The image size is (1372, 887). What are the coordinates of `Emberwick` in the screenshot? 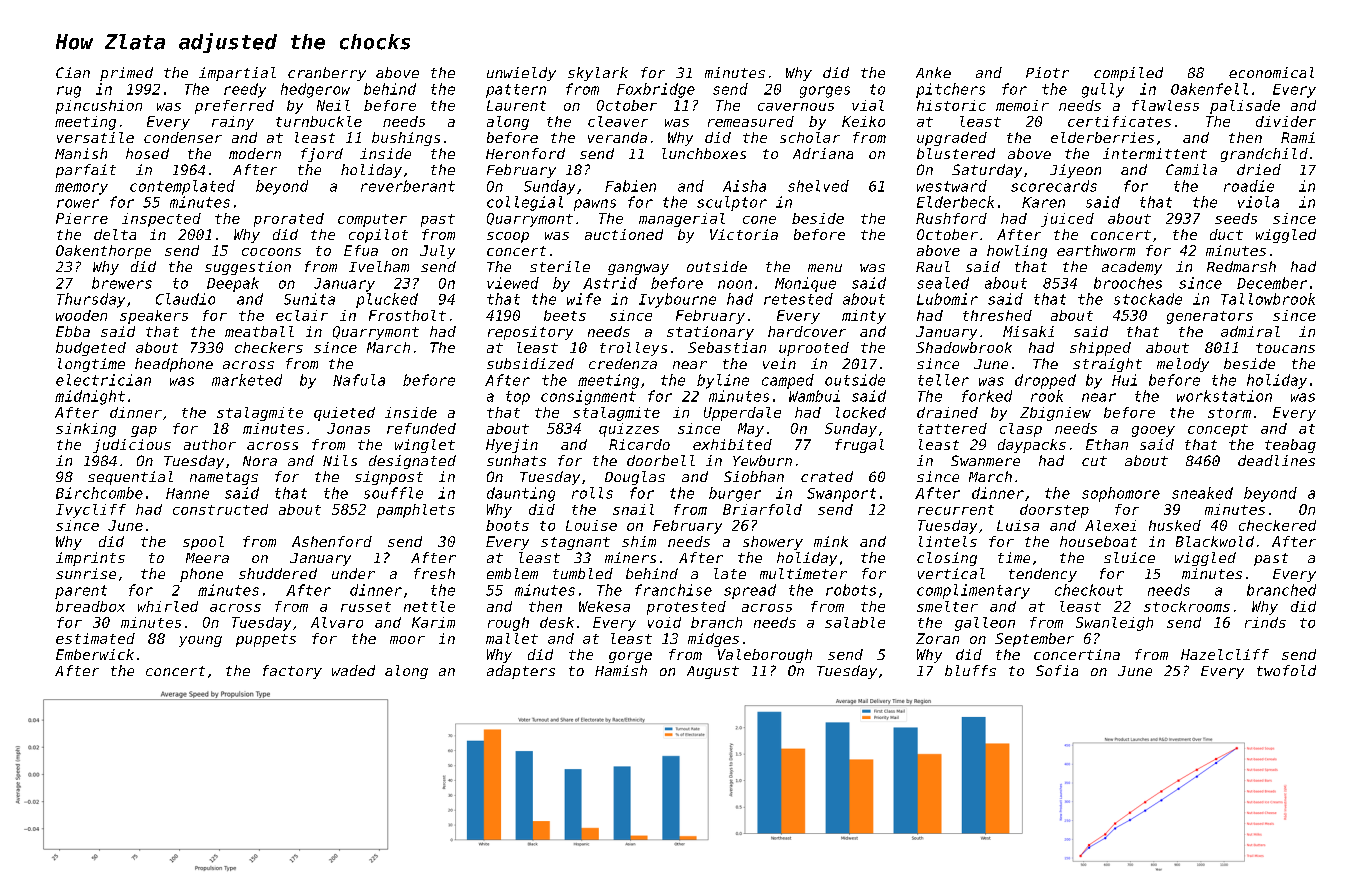 It's located at (95, 654).
